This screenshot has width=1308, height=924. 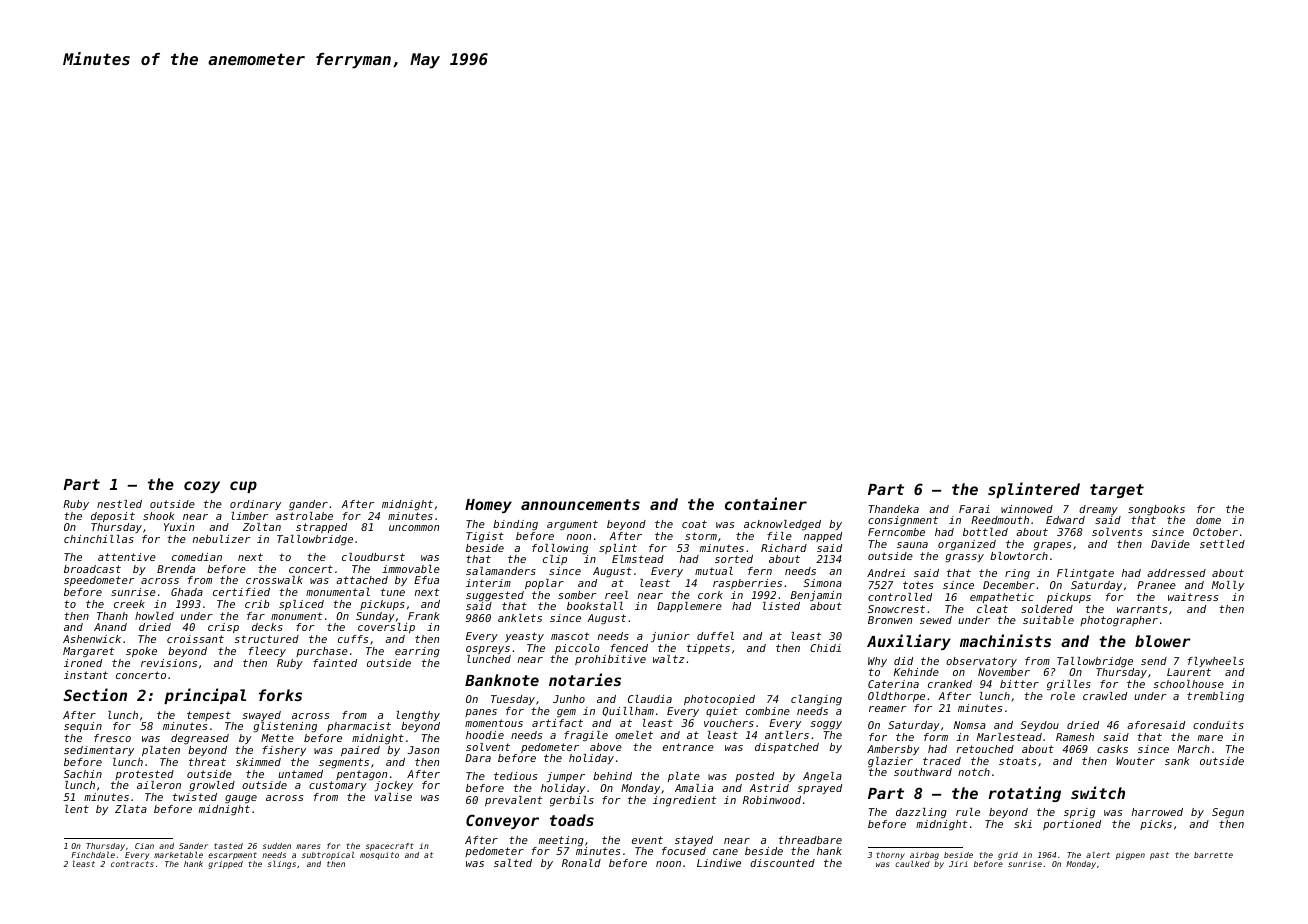 I want to click on prohibitive, so click(x=610, y=660).
